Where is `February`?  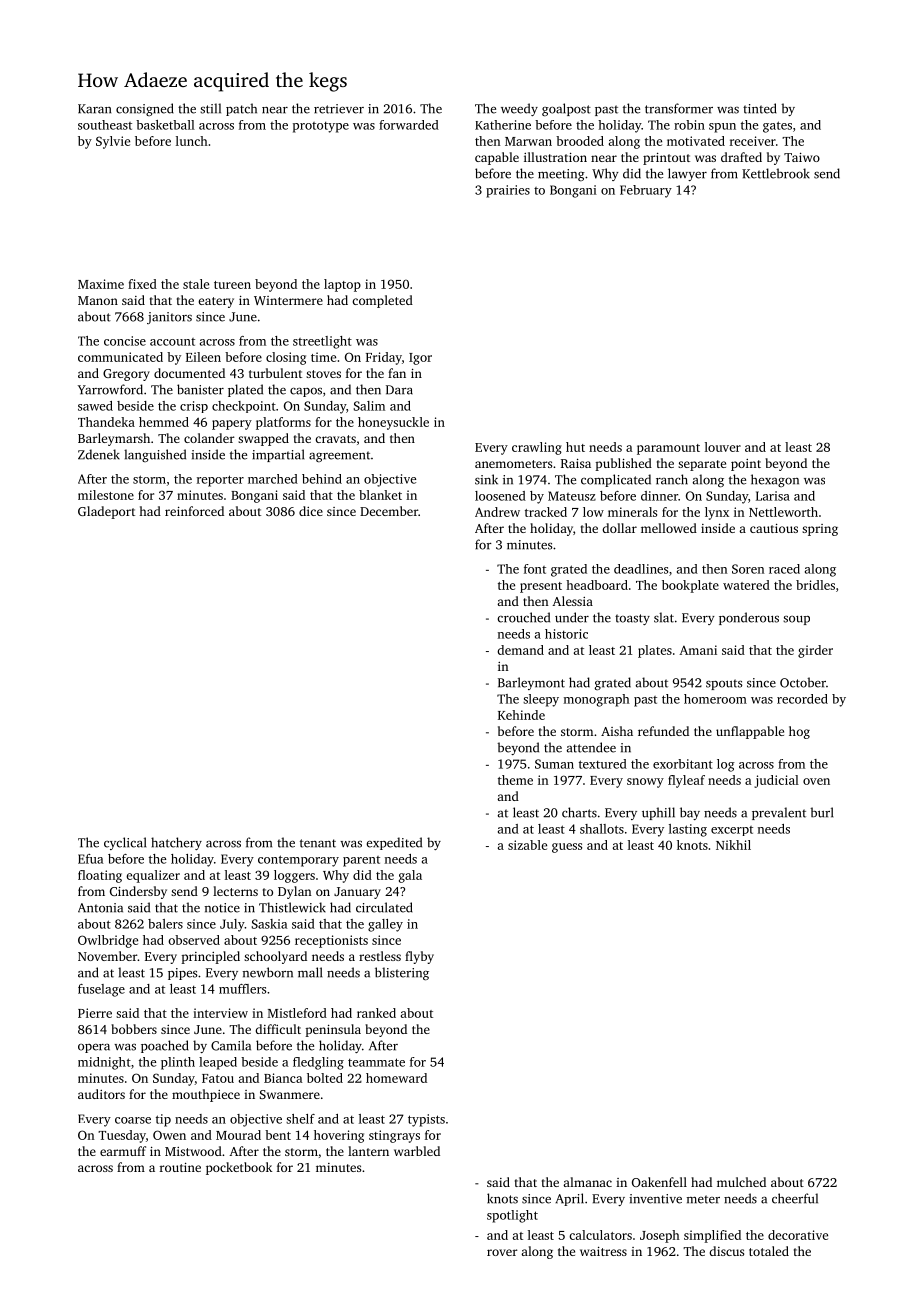
February is located at coordinates (646, 191).
